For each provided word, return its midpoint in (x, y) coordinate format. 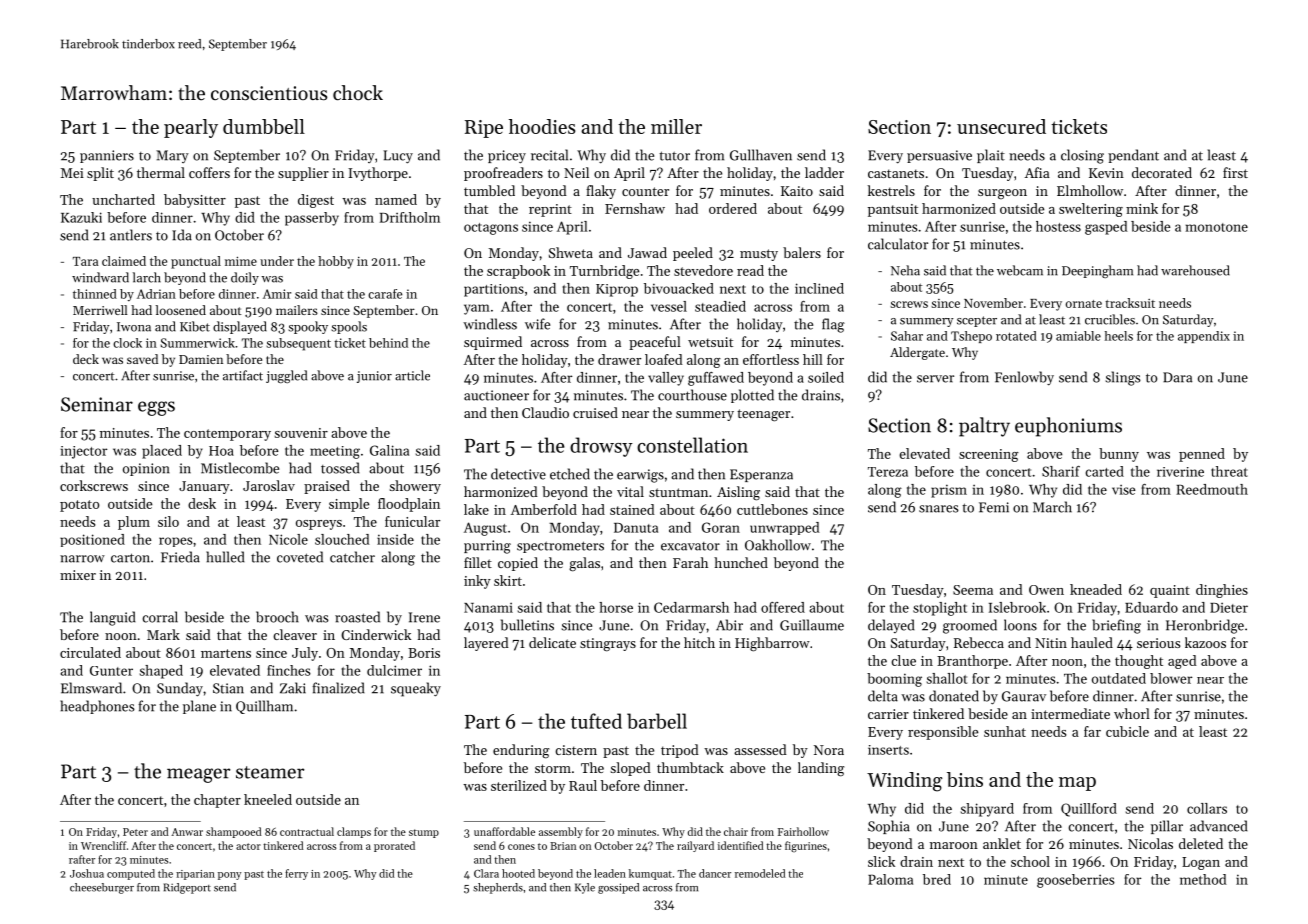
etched (570, 474)
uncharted (123, 199)
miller (676, 126)
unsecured (1001, 126)
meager (198, 775)
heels (1119, 336)
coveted (300, 557)
